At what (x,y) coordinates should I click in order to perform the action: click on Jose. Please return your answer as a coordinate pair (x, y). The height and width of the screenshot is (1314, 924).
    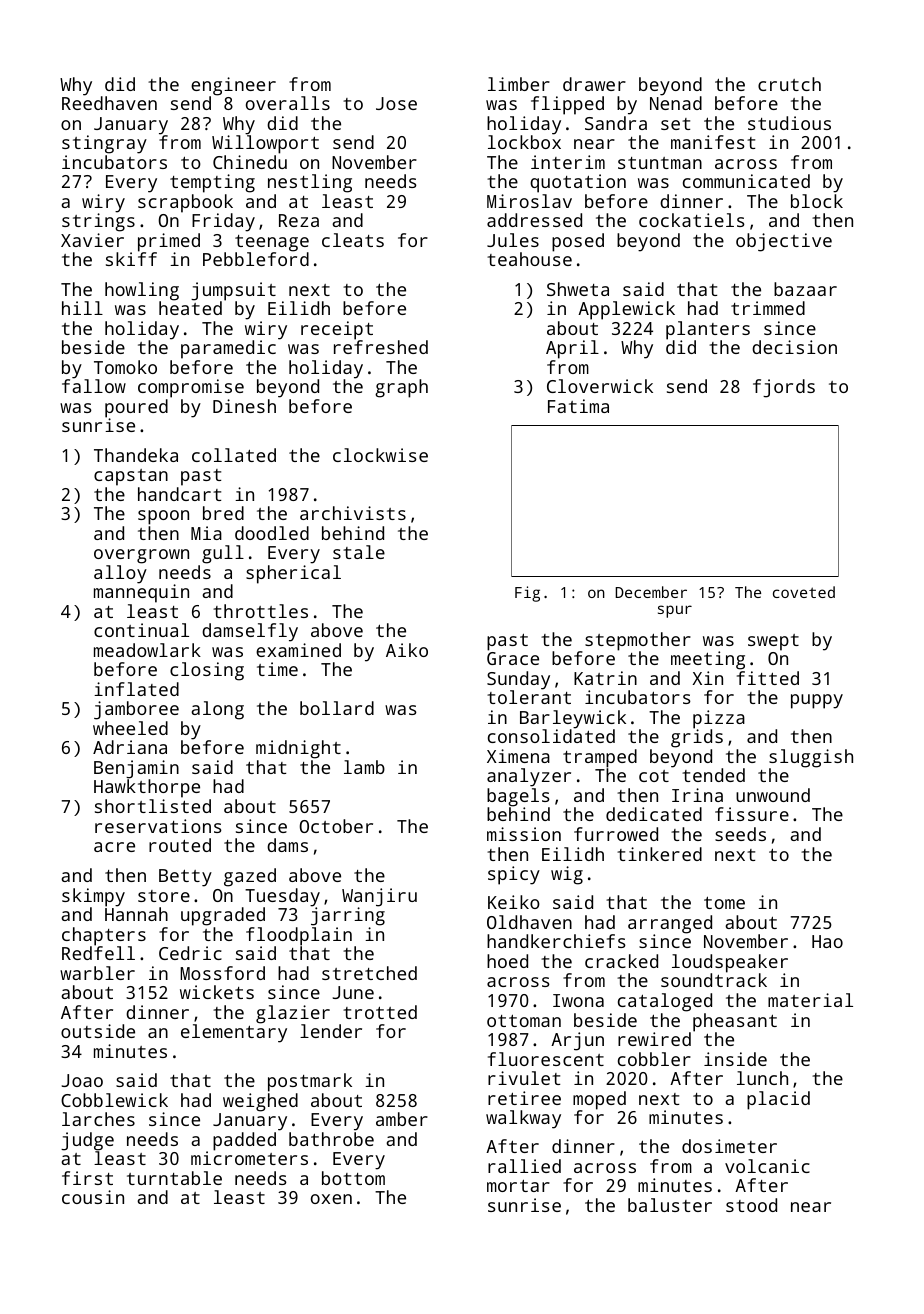
    Looking at the image, I should click on (396, 103).
